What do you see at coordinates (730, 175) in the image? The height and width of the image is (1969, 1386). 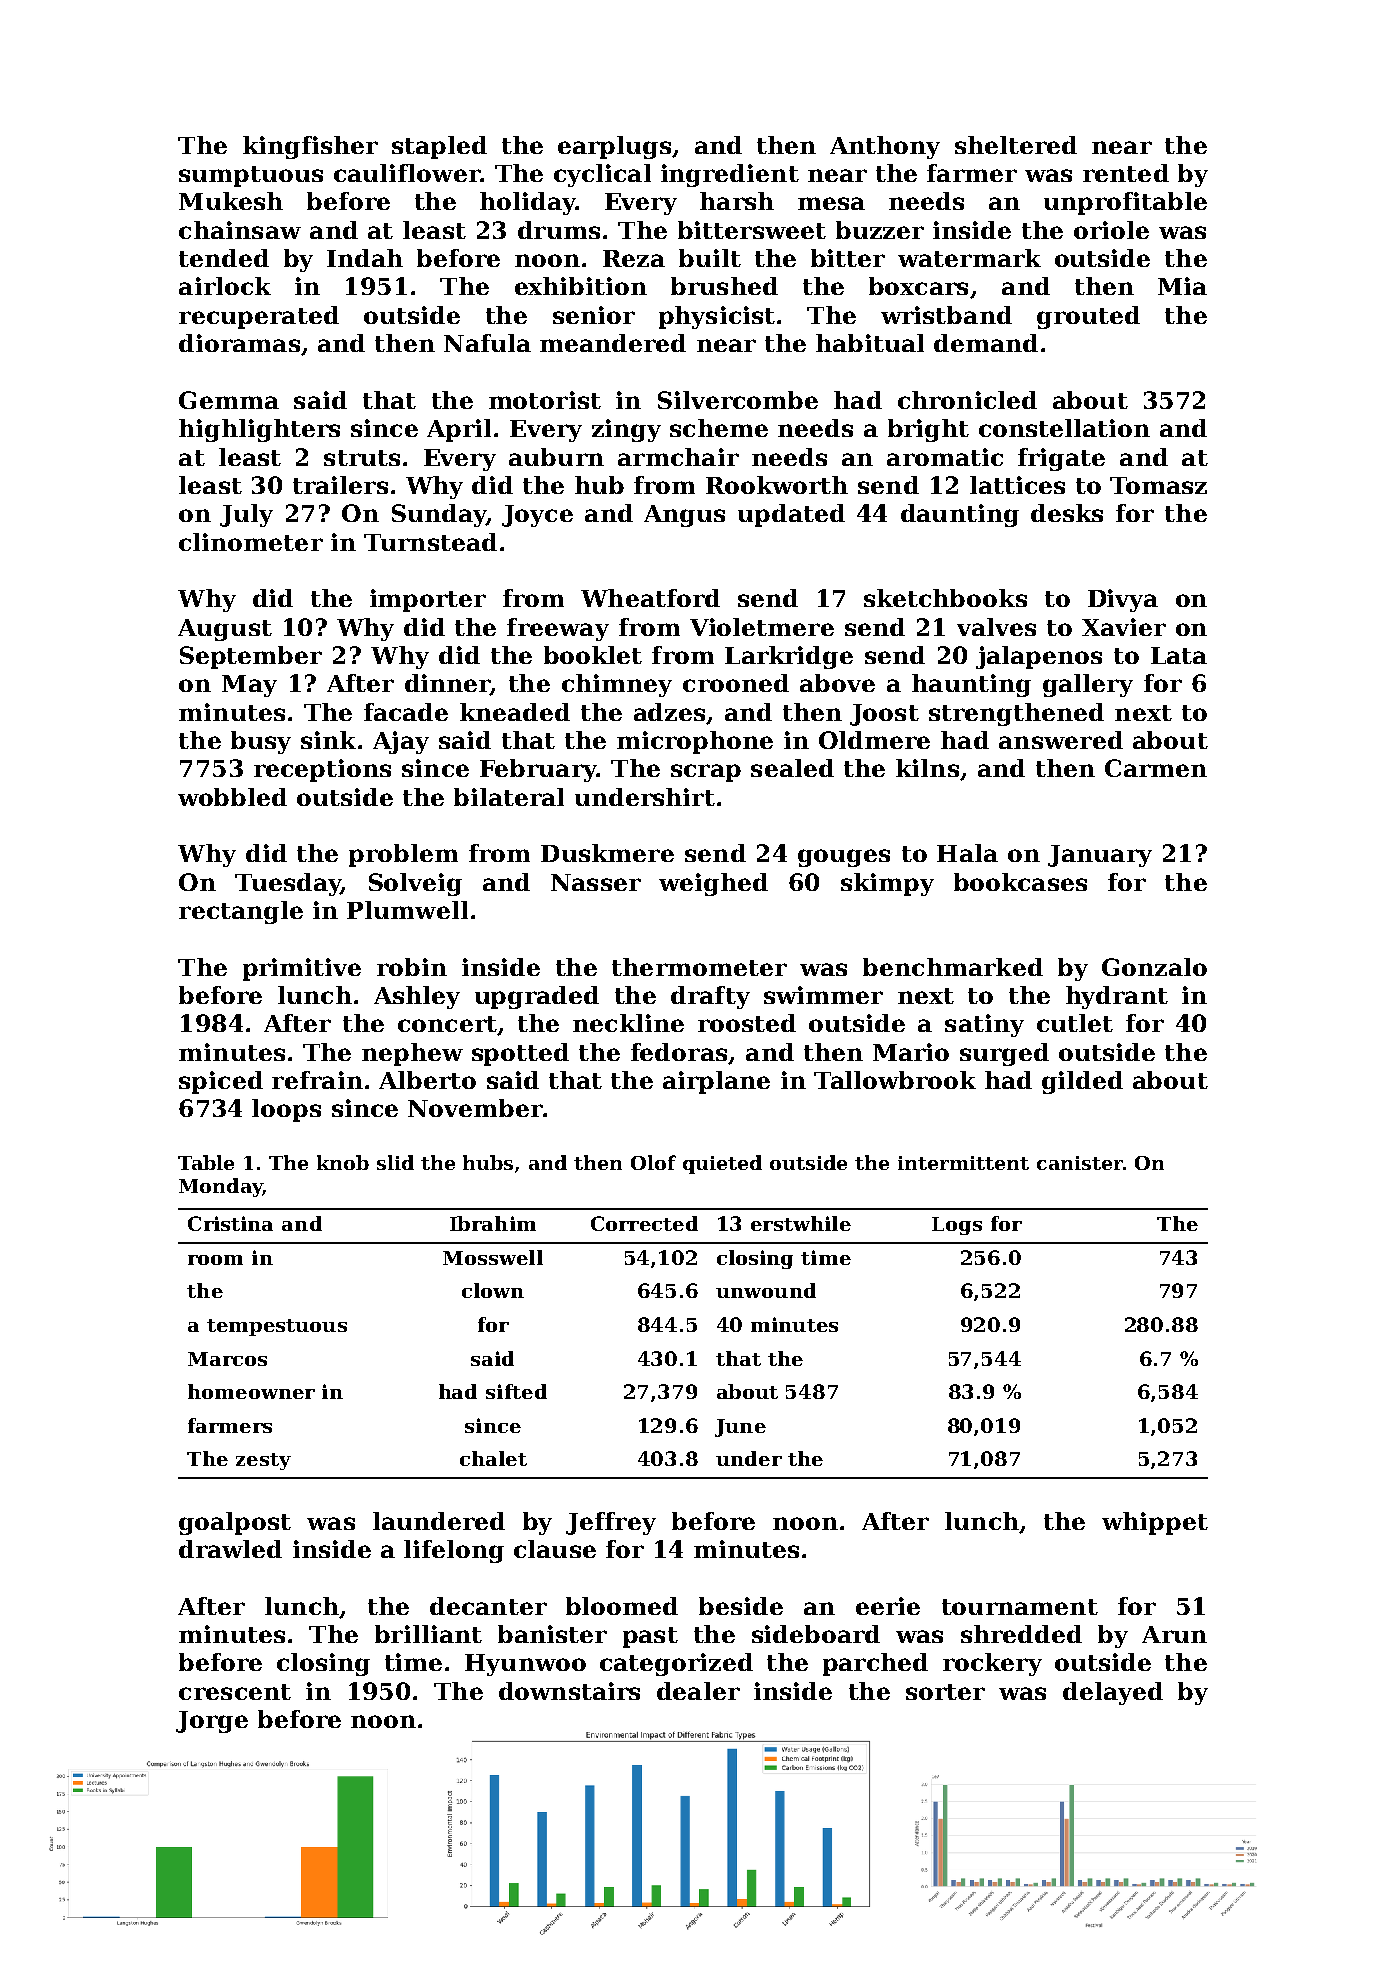 I see `ingredient` at bounding box center [730, 175].
